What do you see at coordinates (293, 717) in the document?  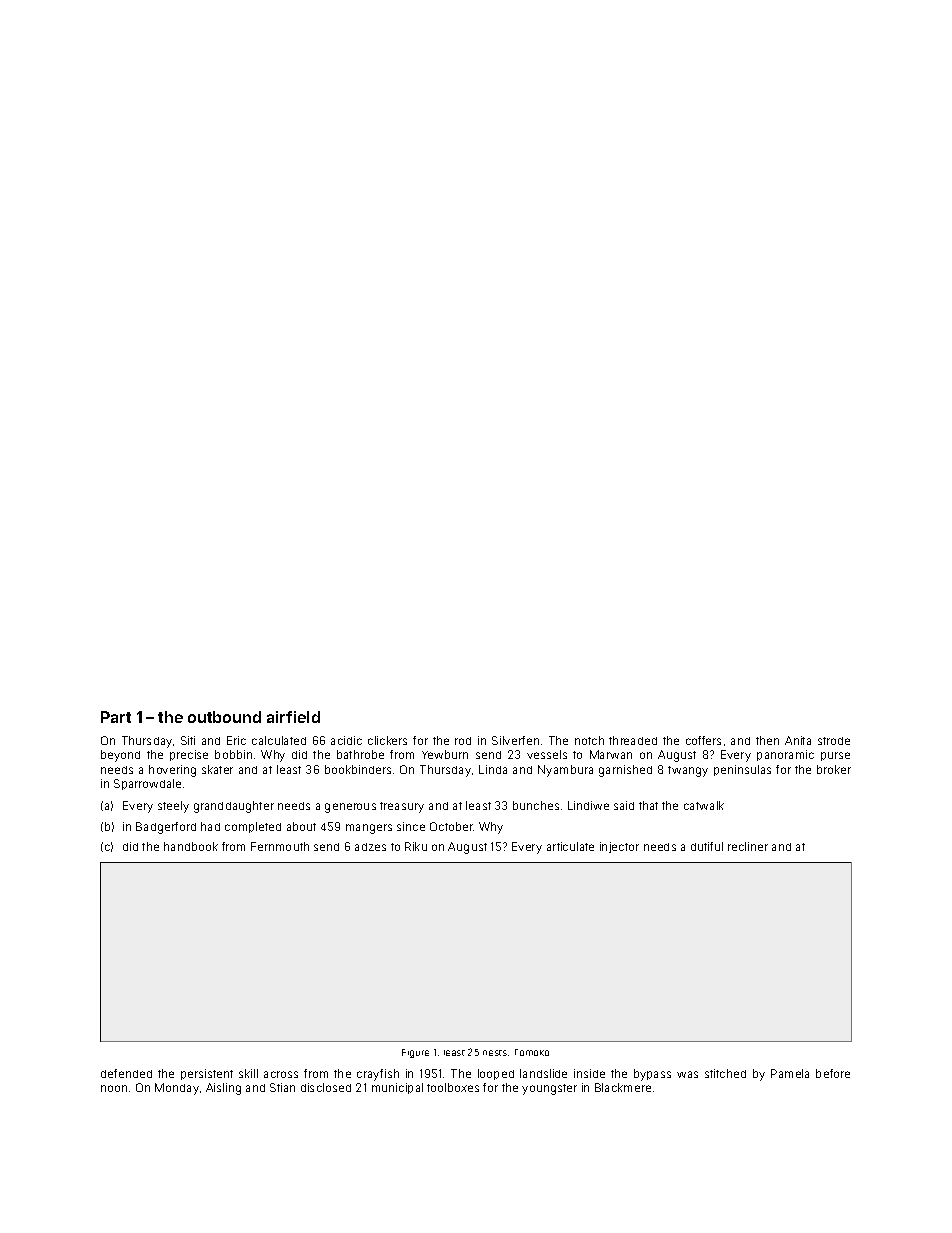 I see `airfield` at bounding box center [293, 717].
